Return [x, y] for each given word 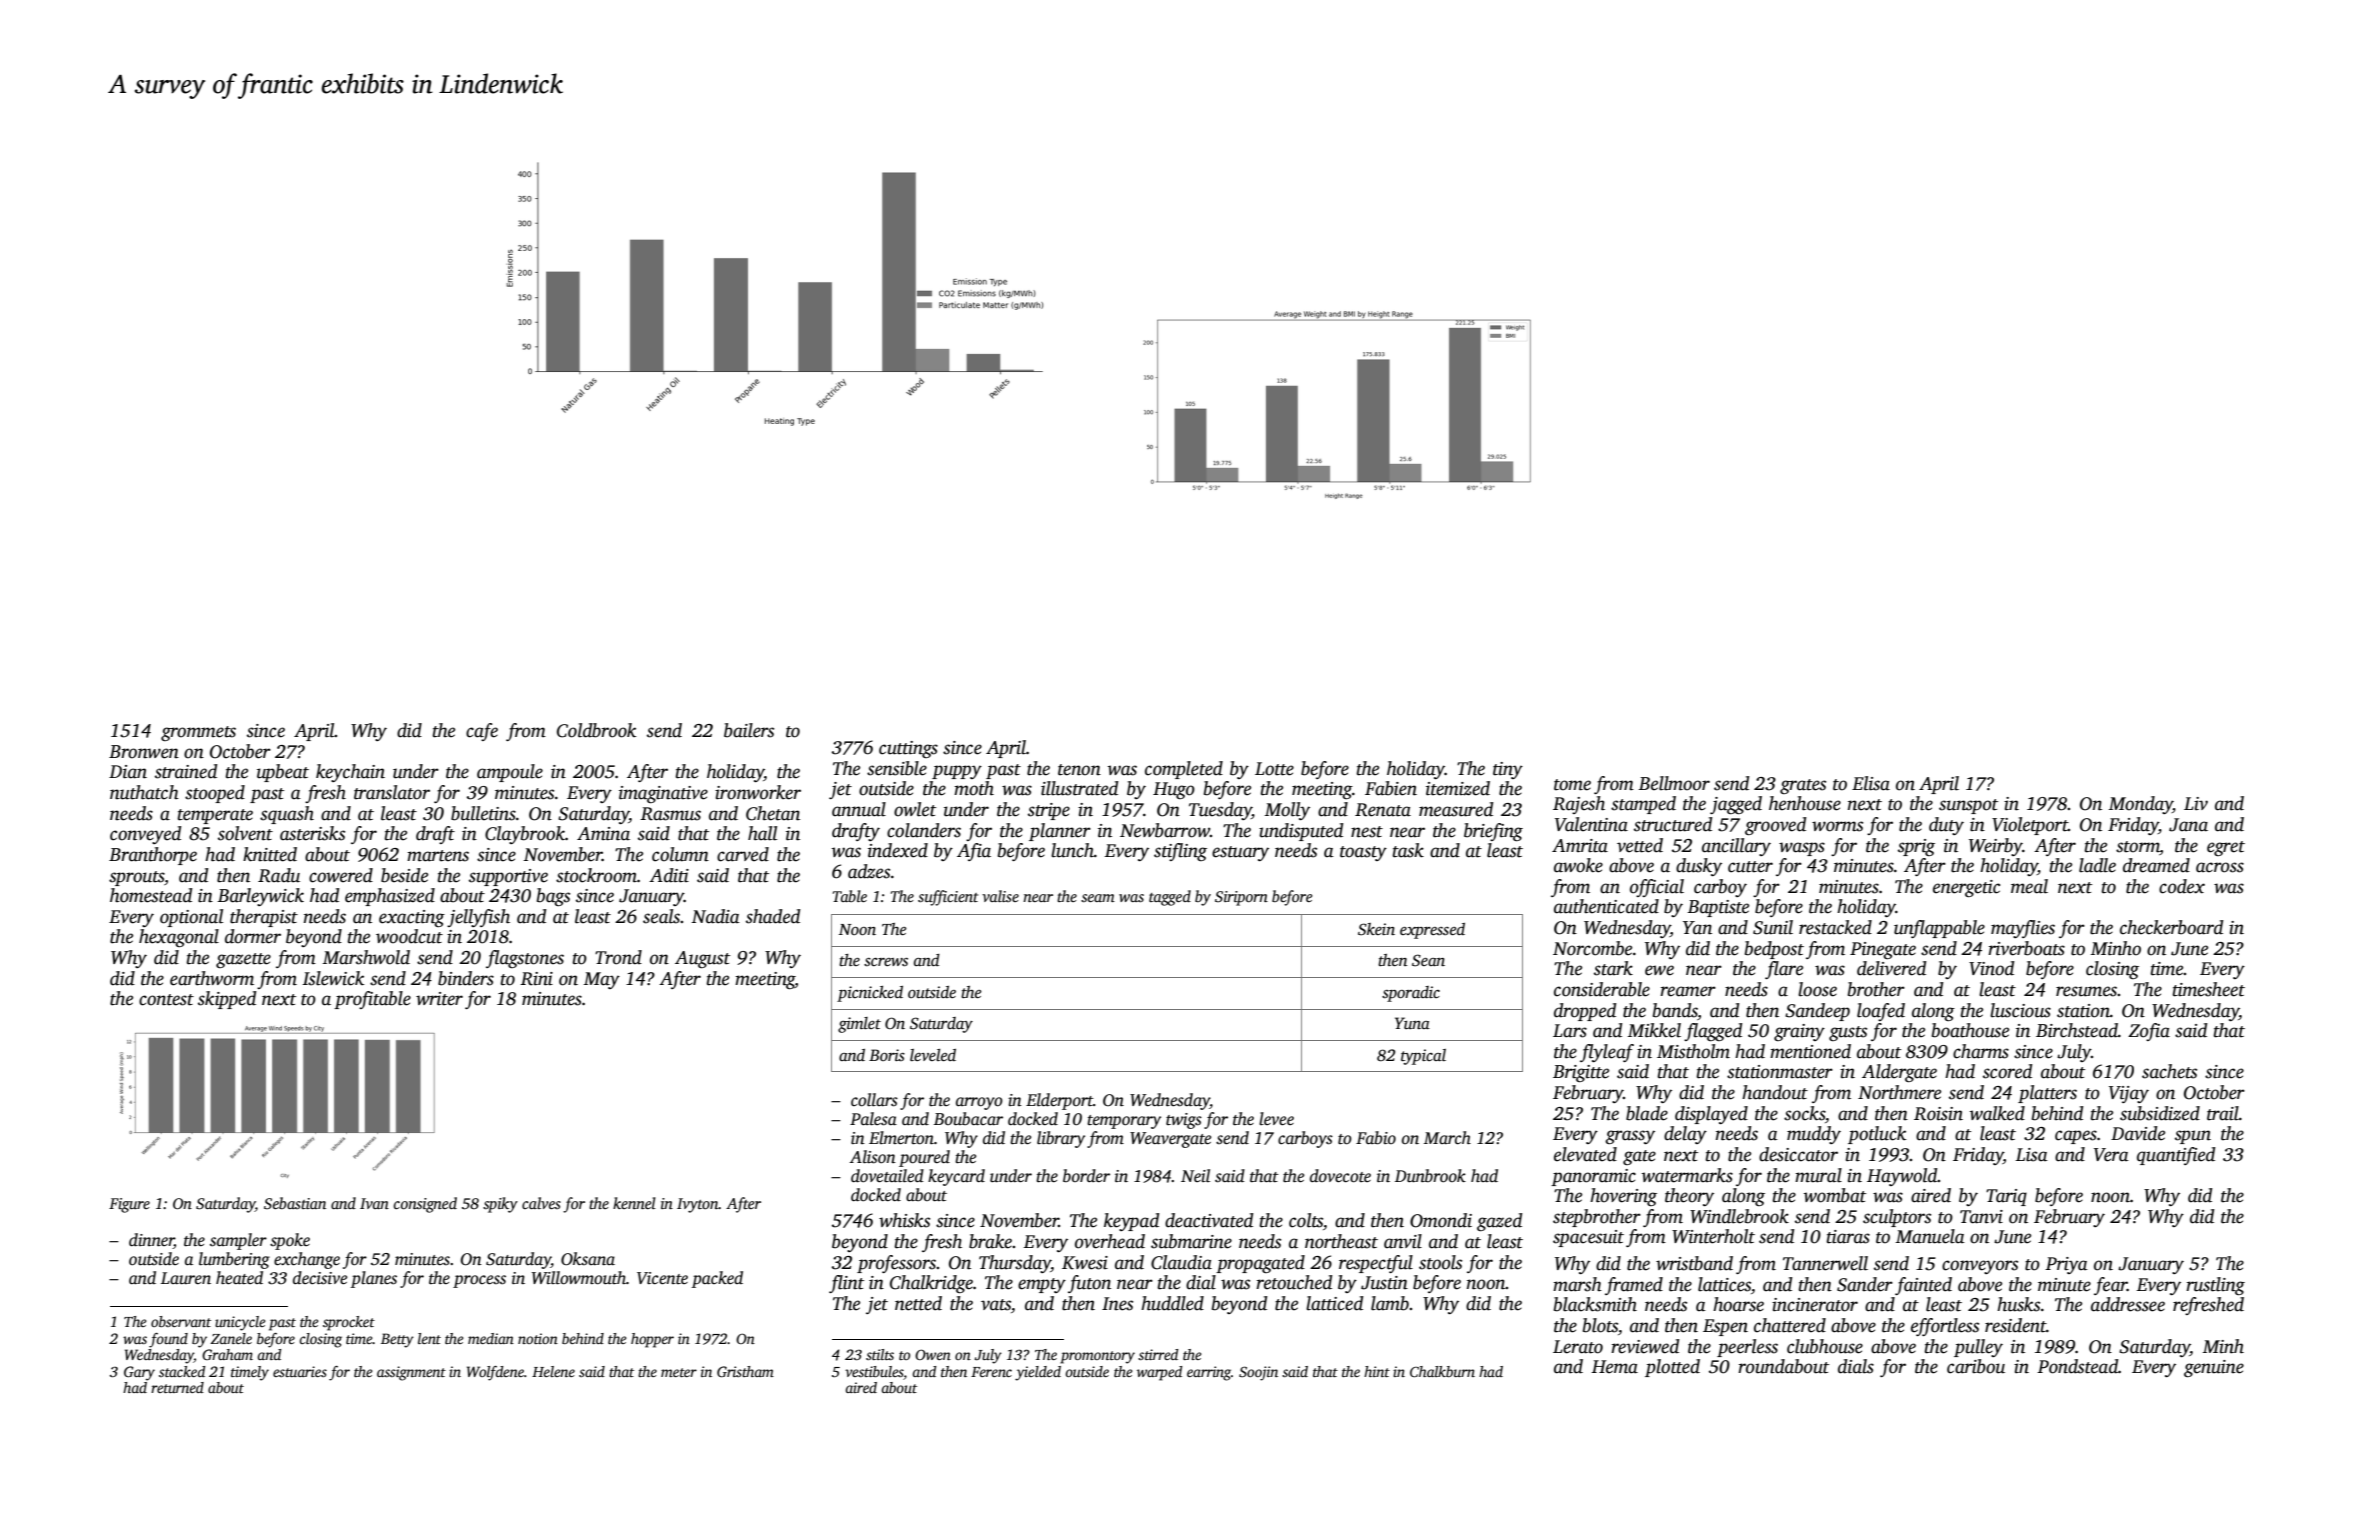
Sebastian [295, 1203]
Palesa [873, 1119]
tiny [1508, 770]
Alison [872, 1157]
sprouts [136, 878]
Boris [887, 1055]
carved [743, 854]
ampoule [510, 773]
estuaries [300, 1371]
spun [2193, 1137]
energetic [1966, 889]
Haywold [1902, 1177]
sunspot [1968, 806]
